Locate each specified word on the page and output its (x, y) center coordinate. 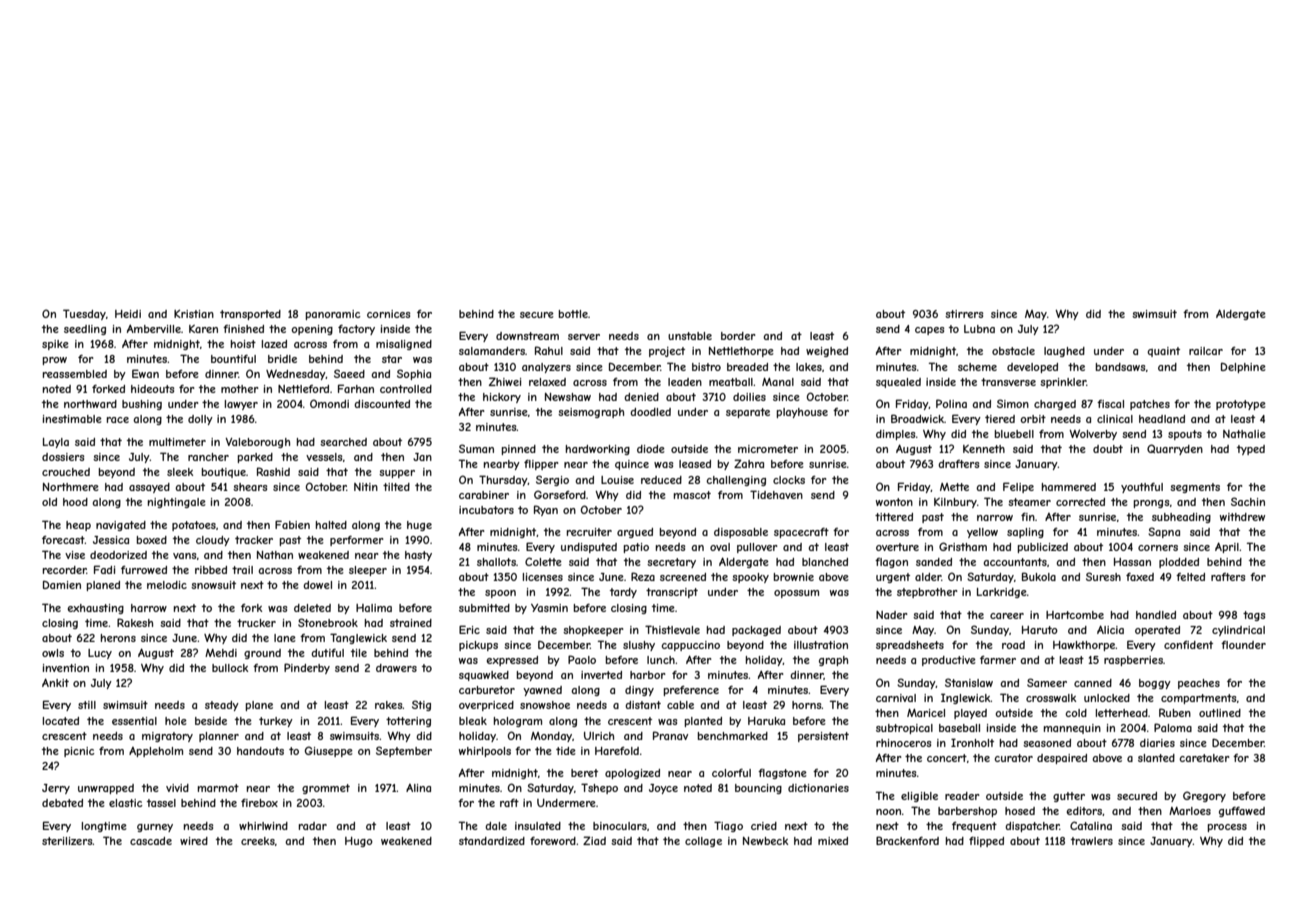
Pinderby (307, 668)
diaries (1157, 743)
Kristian (194, 314)
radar (313, 826)
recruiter (589, 532)
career (1007, 616)
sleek (180, 472)
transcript (672, 593)
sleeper (368, 571)
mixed (833, 841)
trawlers (1092, 841)
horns (807, 705)
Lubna (979, 329)
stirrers (964, 314)
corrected (1080, 502)
